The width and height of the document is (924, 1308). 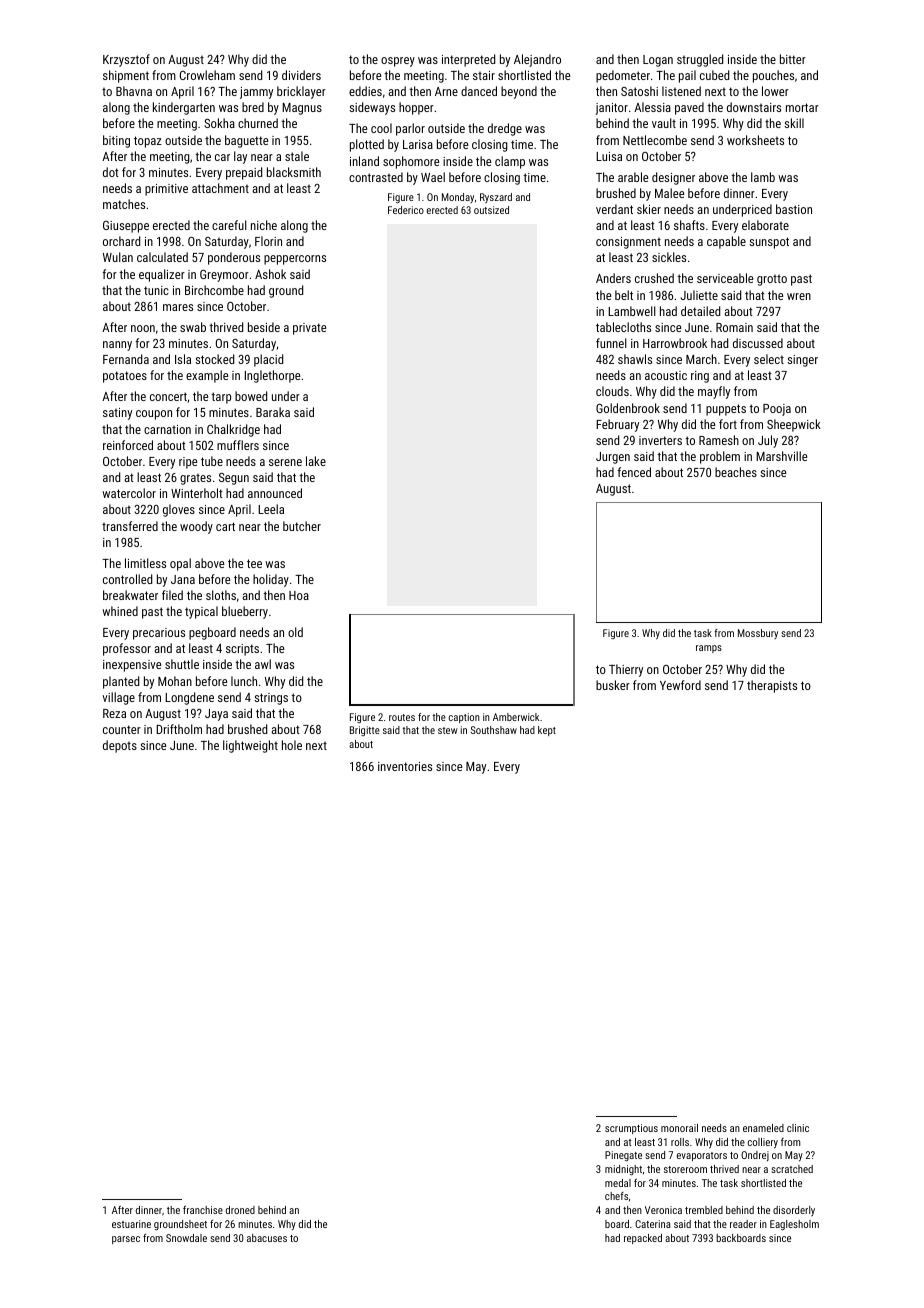 What do you see at coordinates (709, 649) in the document?
I see `ramps` at bounding box center [709, 649].
